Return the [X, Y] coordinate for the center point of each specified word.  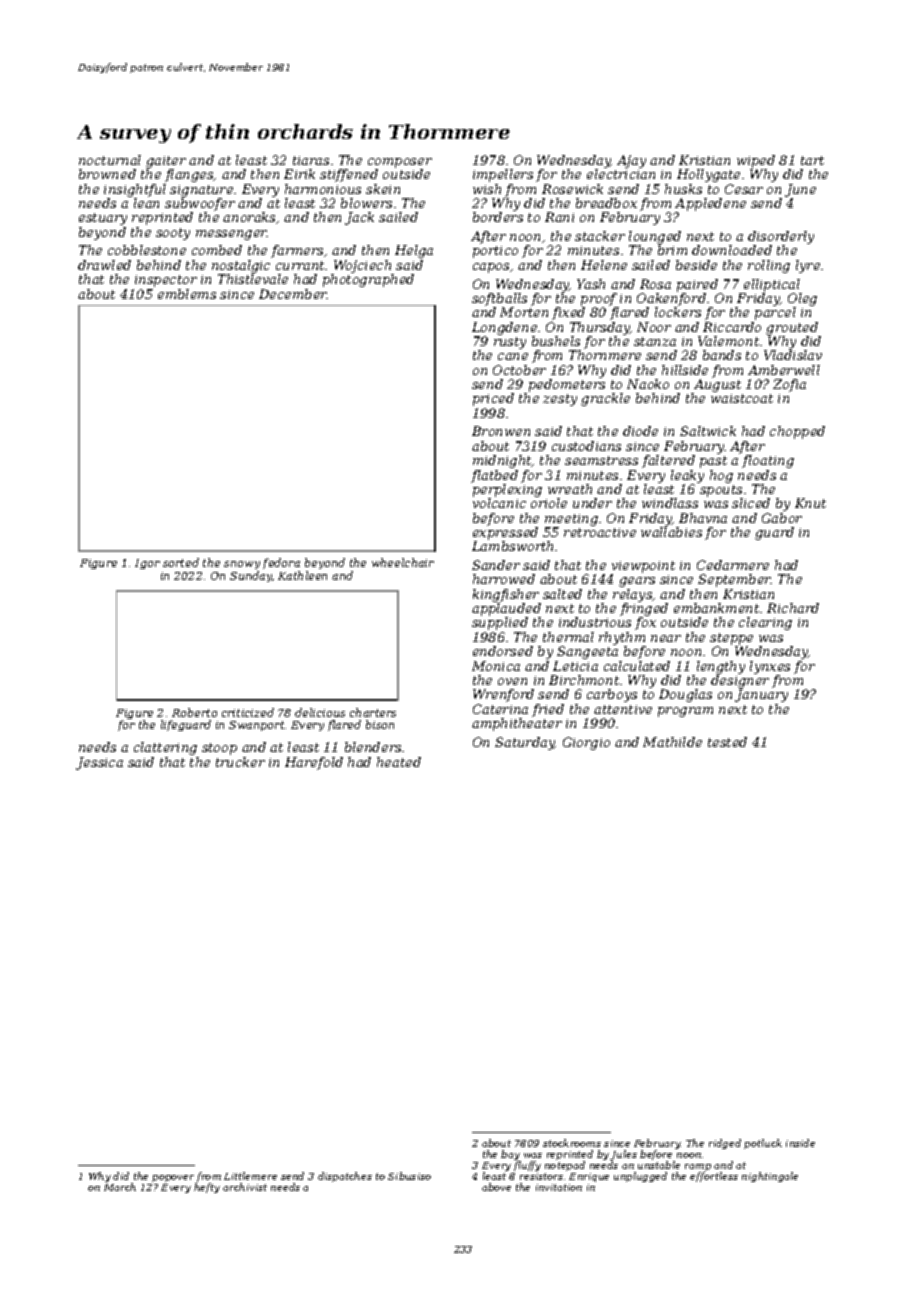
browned [107, 174]
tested [727, 742]
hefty [207, 1188]
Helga [414, 251]
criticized [248, 712]
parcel [775, 313]
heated [399, 762]
